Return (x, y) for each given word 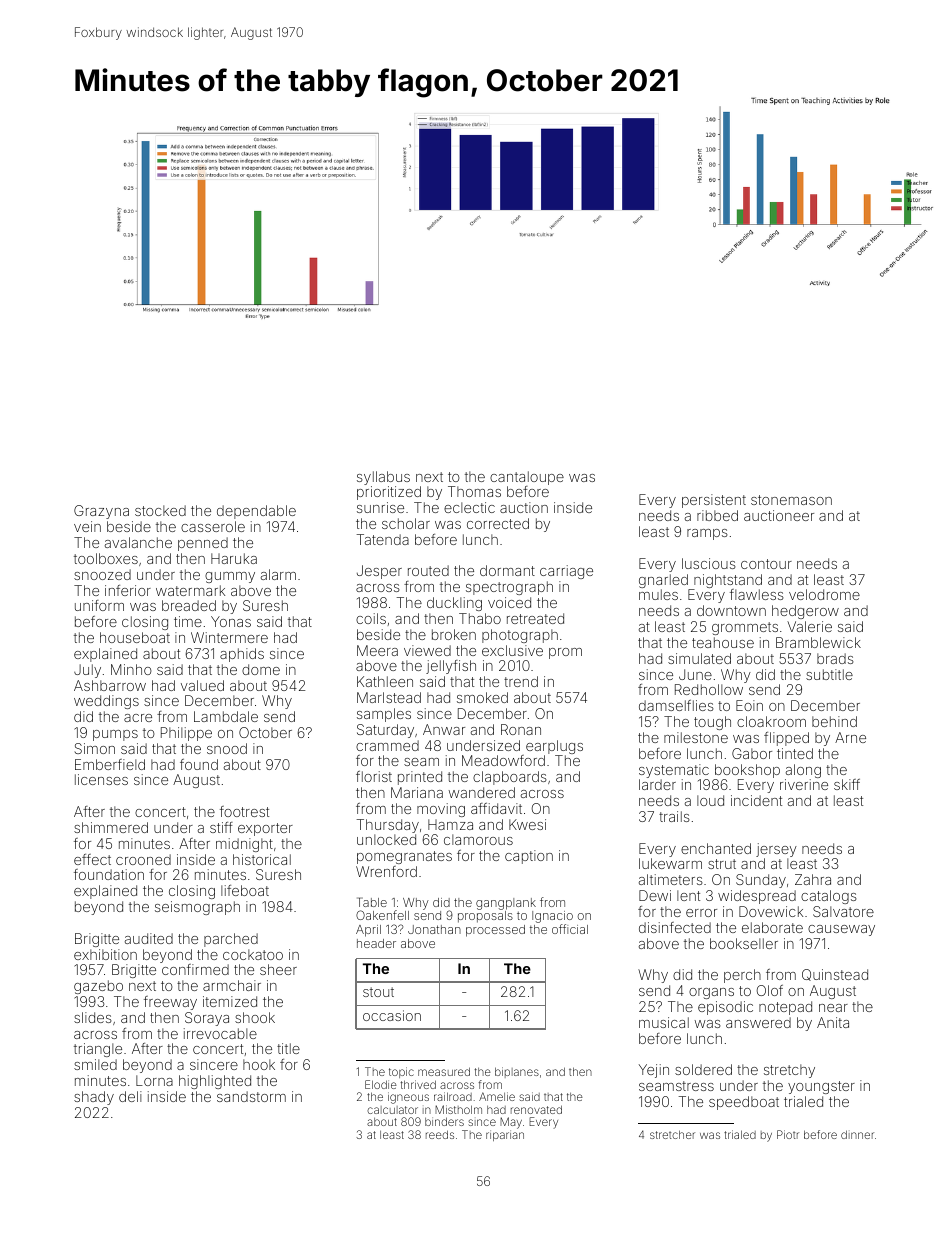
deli (130, 1096)
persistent (714, 501)
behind (834, 721)
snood (227, 748)
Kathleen (385, 681)
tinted (795, 753)
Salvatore (843, 911)
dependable (256, 512)
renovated (536, 1109)
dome (261, 669)
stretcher (672, 1134)
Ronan (521, 729)
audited (149, 938)
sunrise (380, 507)
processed (495, 931)
